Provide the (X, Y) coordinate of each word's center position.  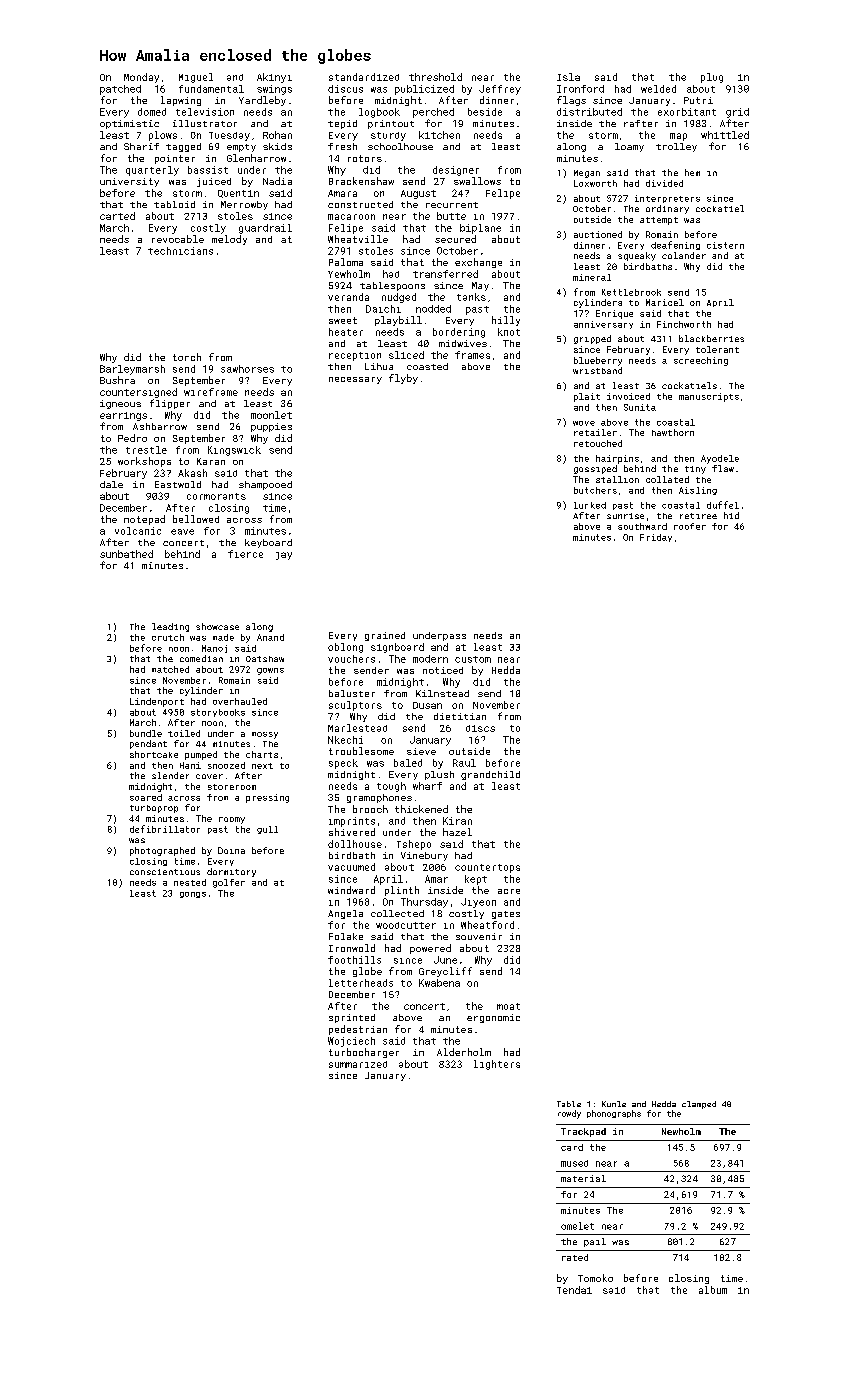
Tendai (574, 1290)
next (262, 766)
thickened (421, 809)
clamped (699, 1105)
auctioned (598, 234)
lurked (590, 505)
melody (229, 240)
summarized (358, 1064)
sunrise (625, 516)
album (713, 1290)
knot (509, 332)
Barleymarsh (132, 370)
